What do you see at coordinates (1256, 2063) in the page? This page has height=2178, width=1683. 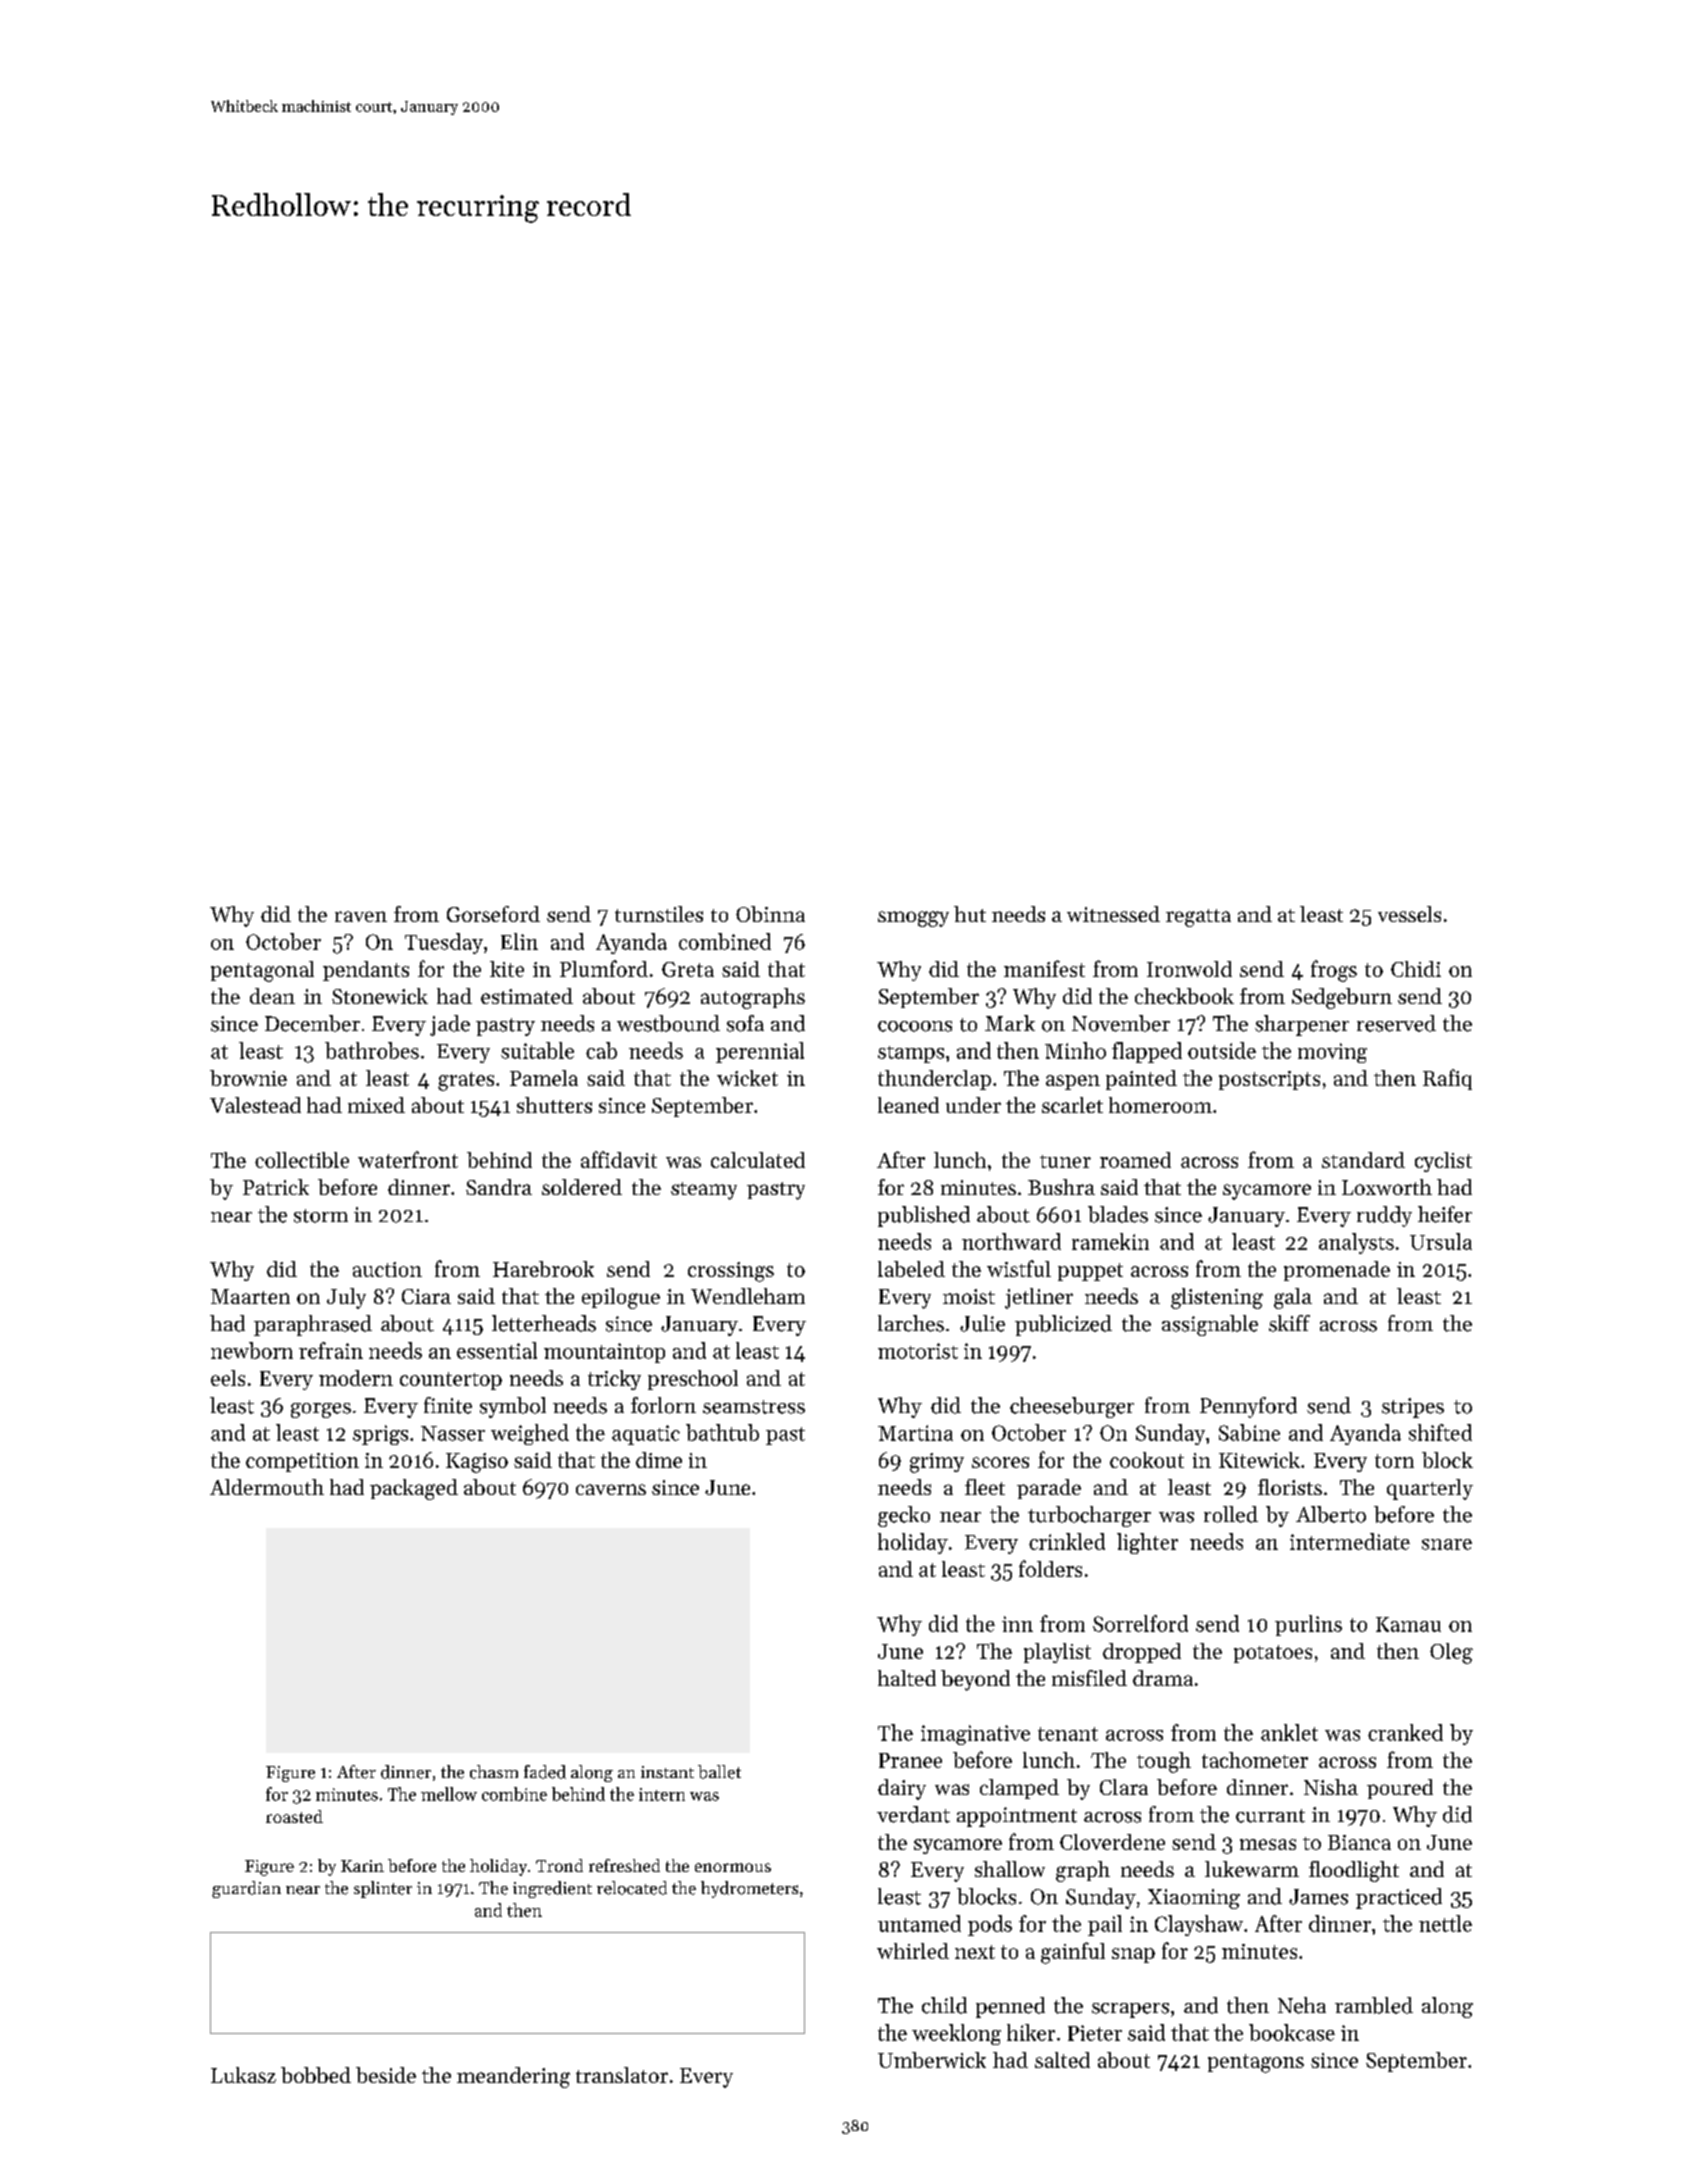 I see `pentagons` at bounding box center [1256, 2063].
